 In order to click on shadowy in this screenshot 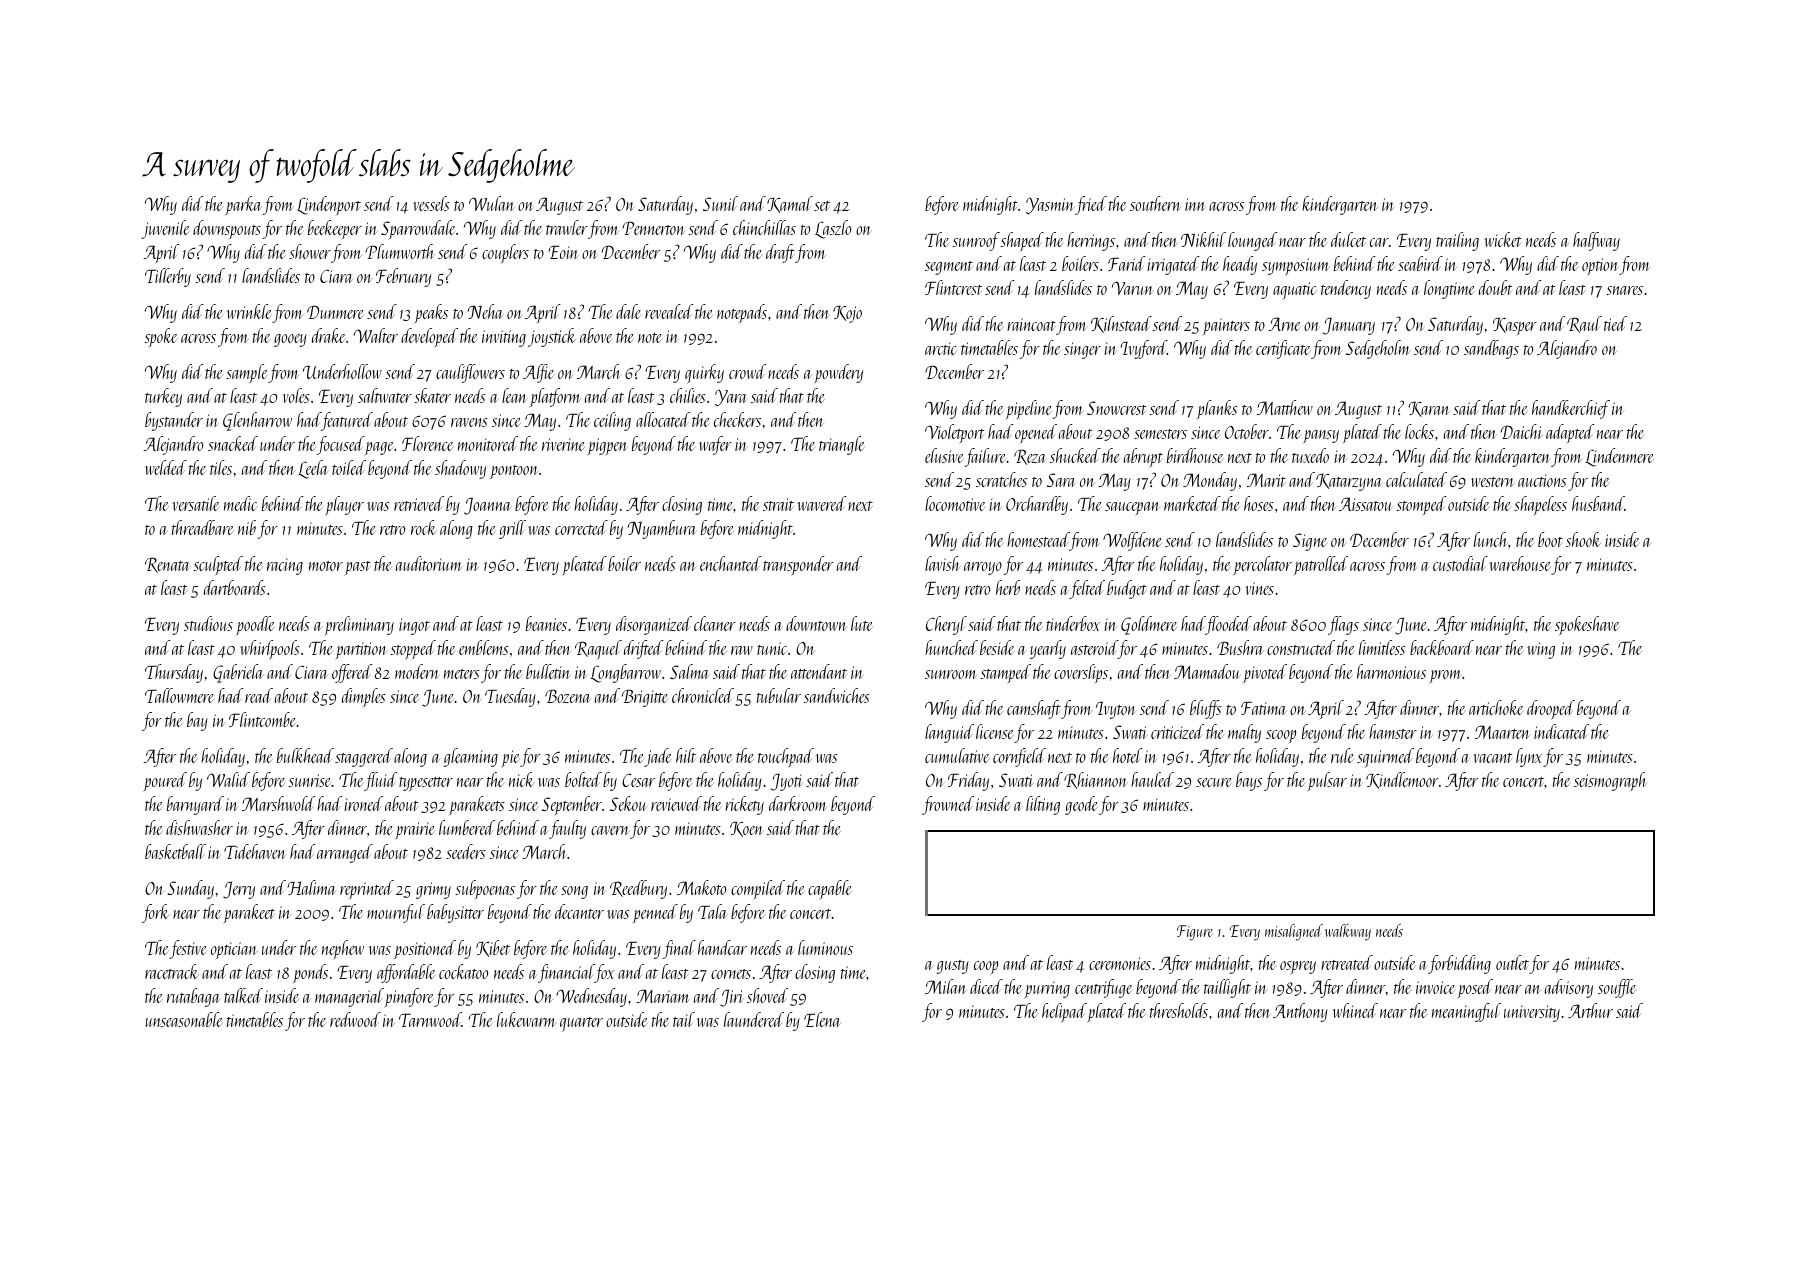, I will do `click(460, 469)`.
